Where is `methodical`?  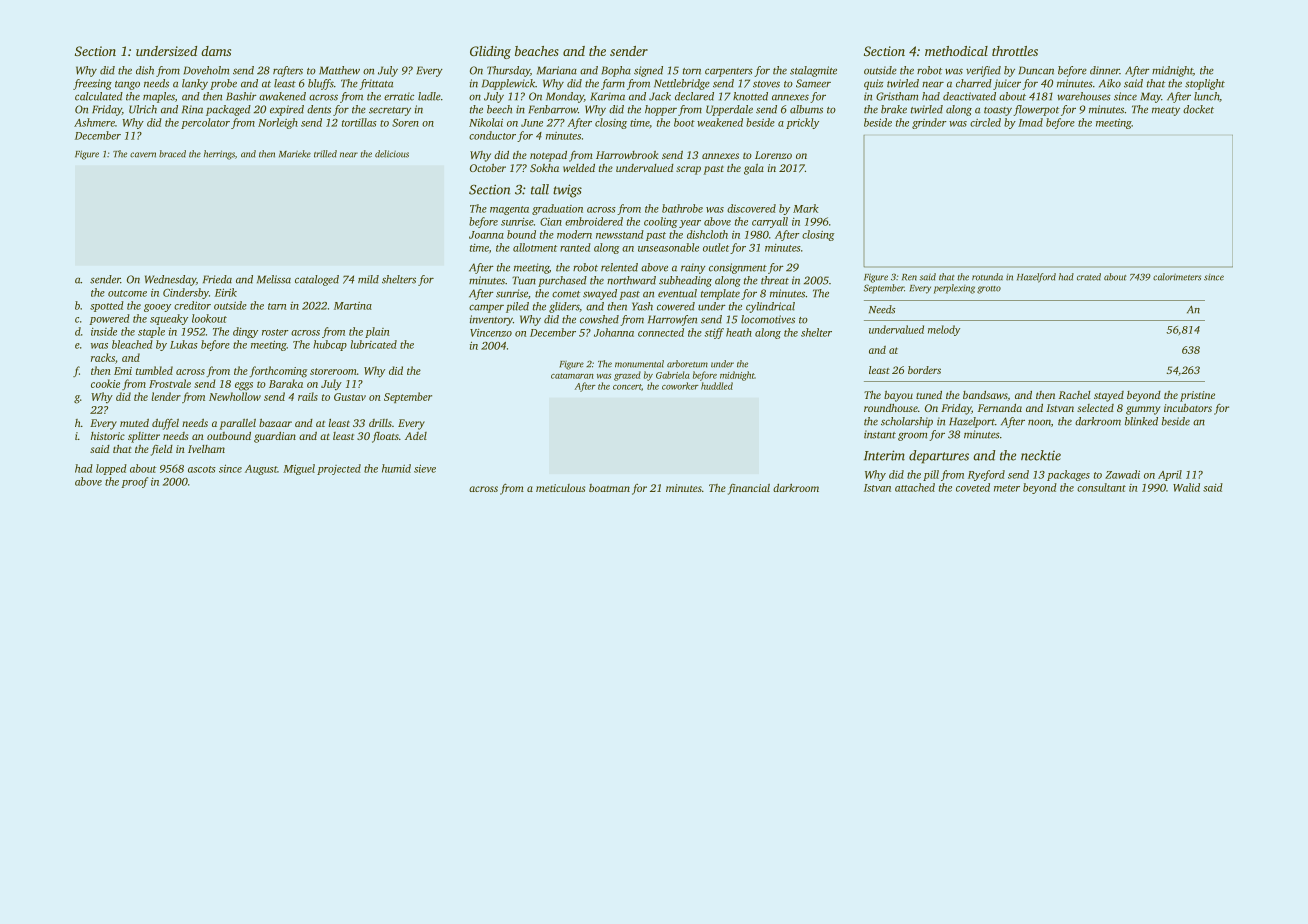
methodical is located at coordinates (956, 51).
